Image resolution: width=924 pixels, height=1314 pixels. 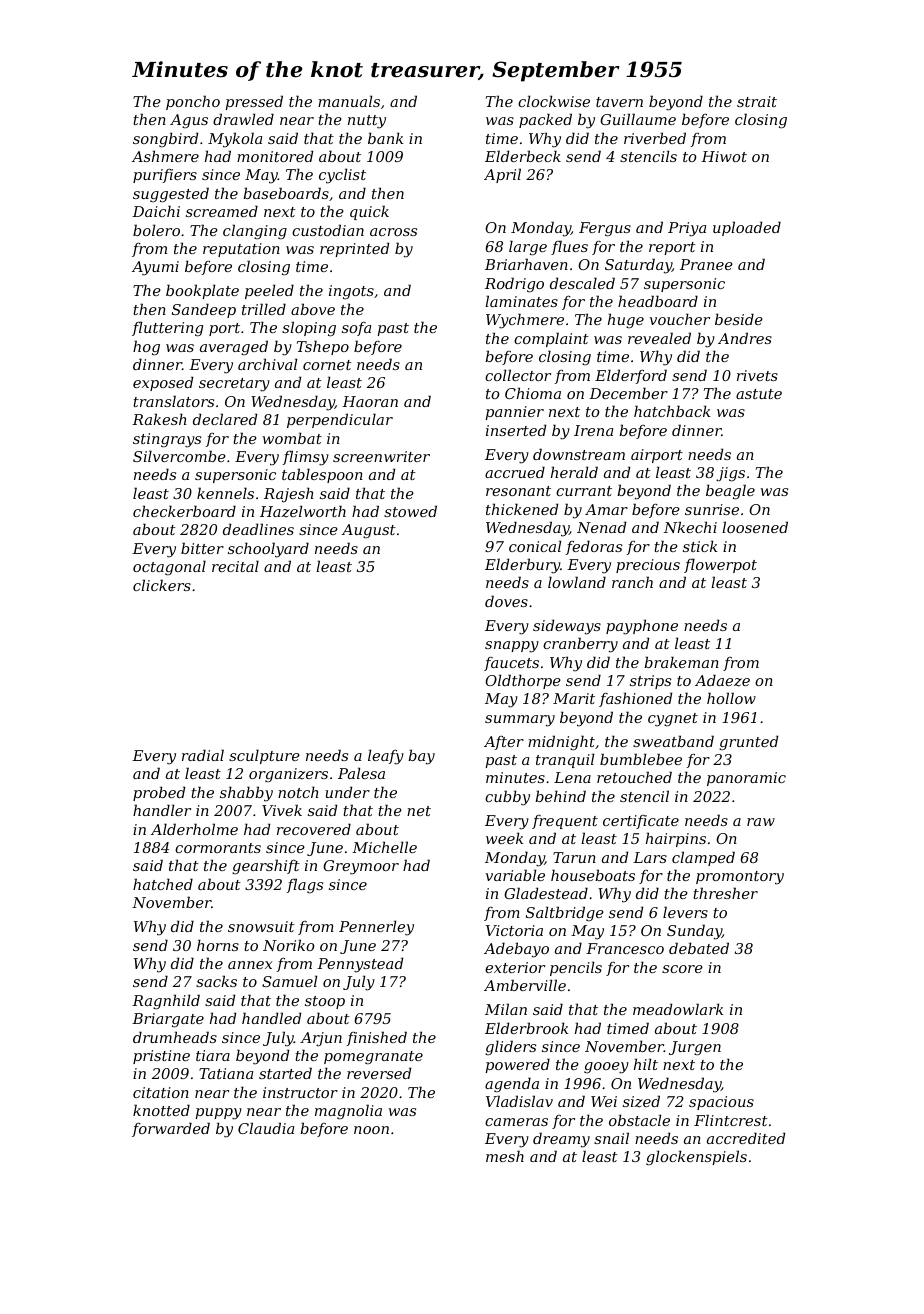 What do you see at coordinates (371, 1130) in the image?
I see `noon` at bounding box center [371, 1130].
